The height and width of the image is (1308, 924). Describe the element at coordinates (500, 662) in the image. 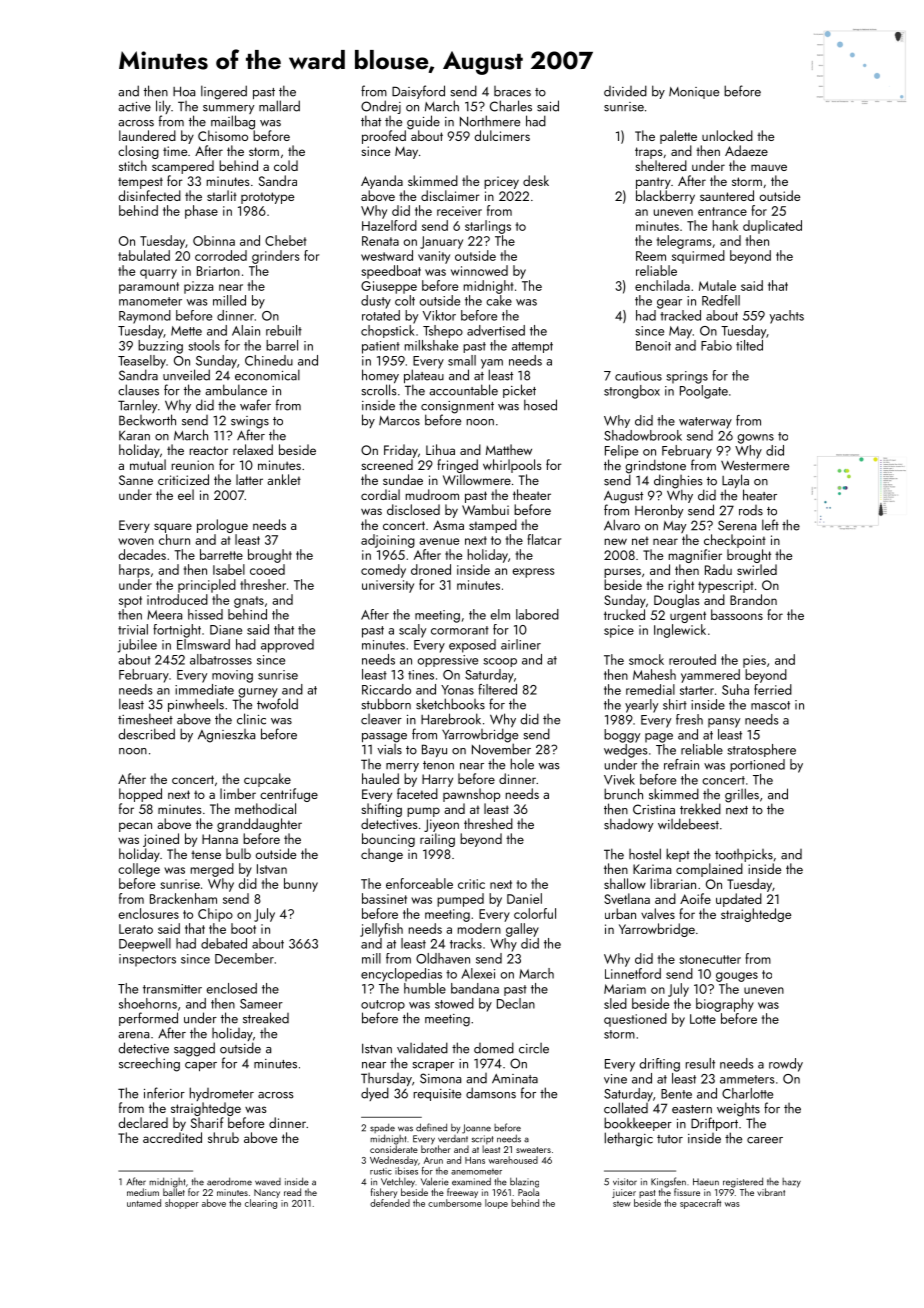

I see `scoop` at that location.
